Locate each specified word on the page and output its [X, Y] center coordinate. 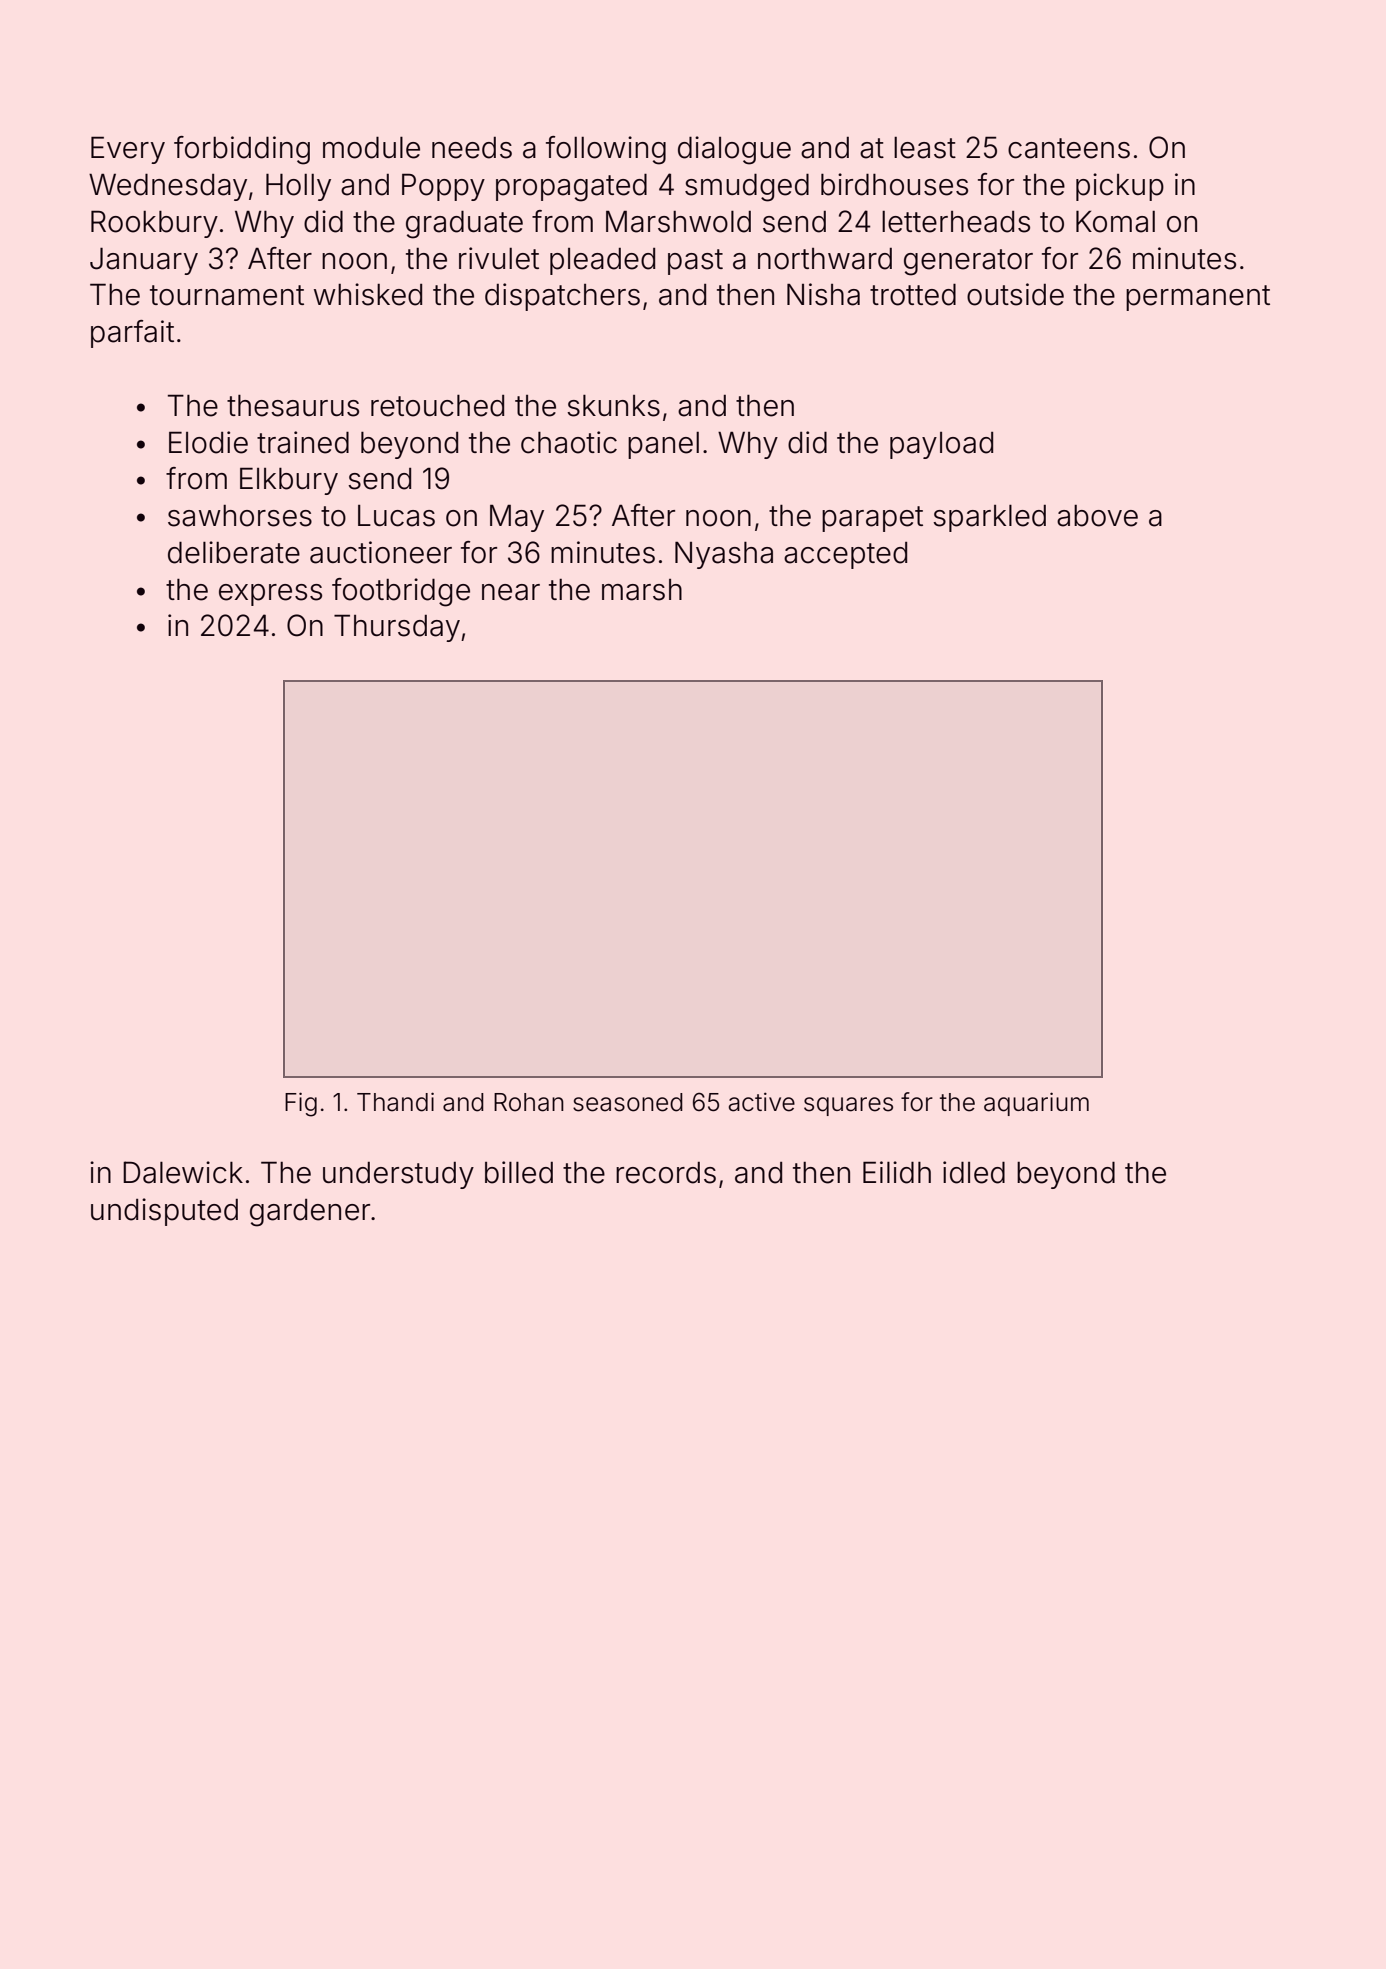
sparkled [989, 518]
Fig [301, 1104]
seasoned [628, 1102]
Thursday [397, 628]
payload [941, 445]
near [511, 592]
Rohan [529, 1102]
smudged [747, 187]
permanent [1198, 298]
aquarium [1036, 1104]
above [1097, 516]
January [144, 261]
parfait [132, 334]
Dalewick [183, 1172]
